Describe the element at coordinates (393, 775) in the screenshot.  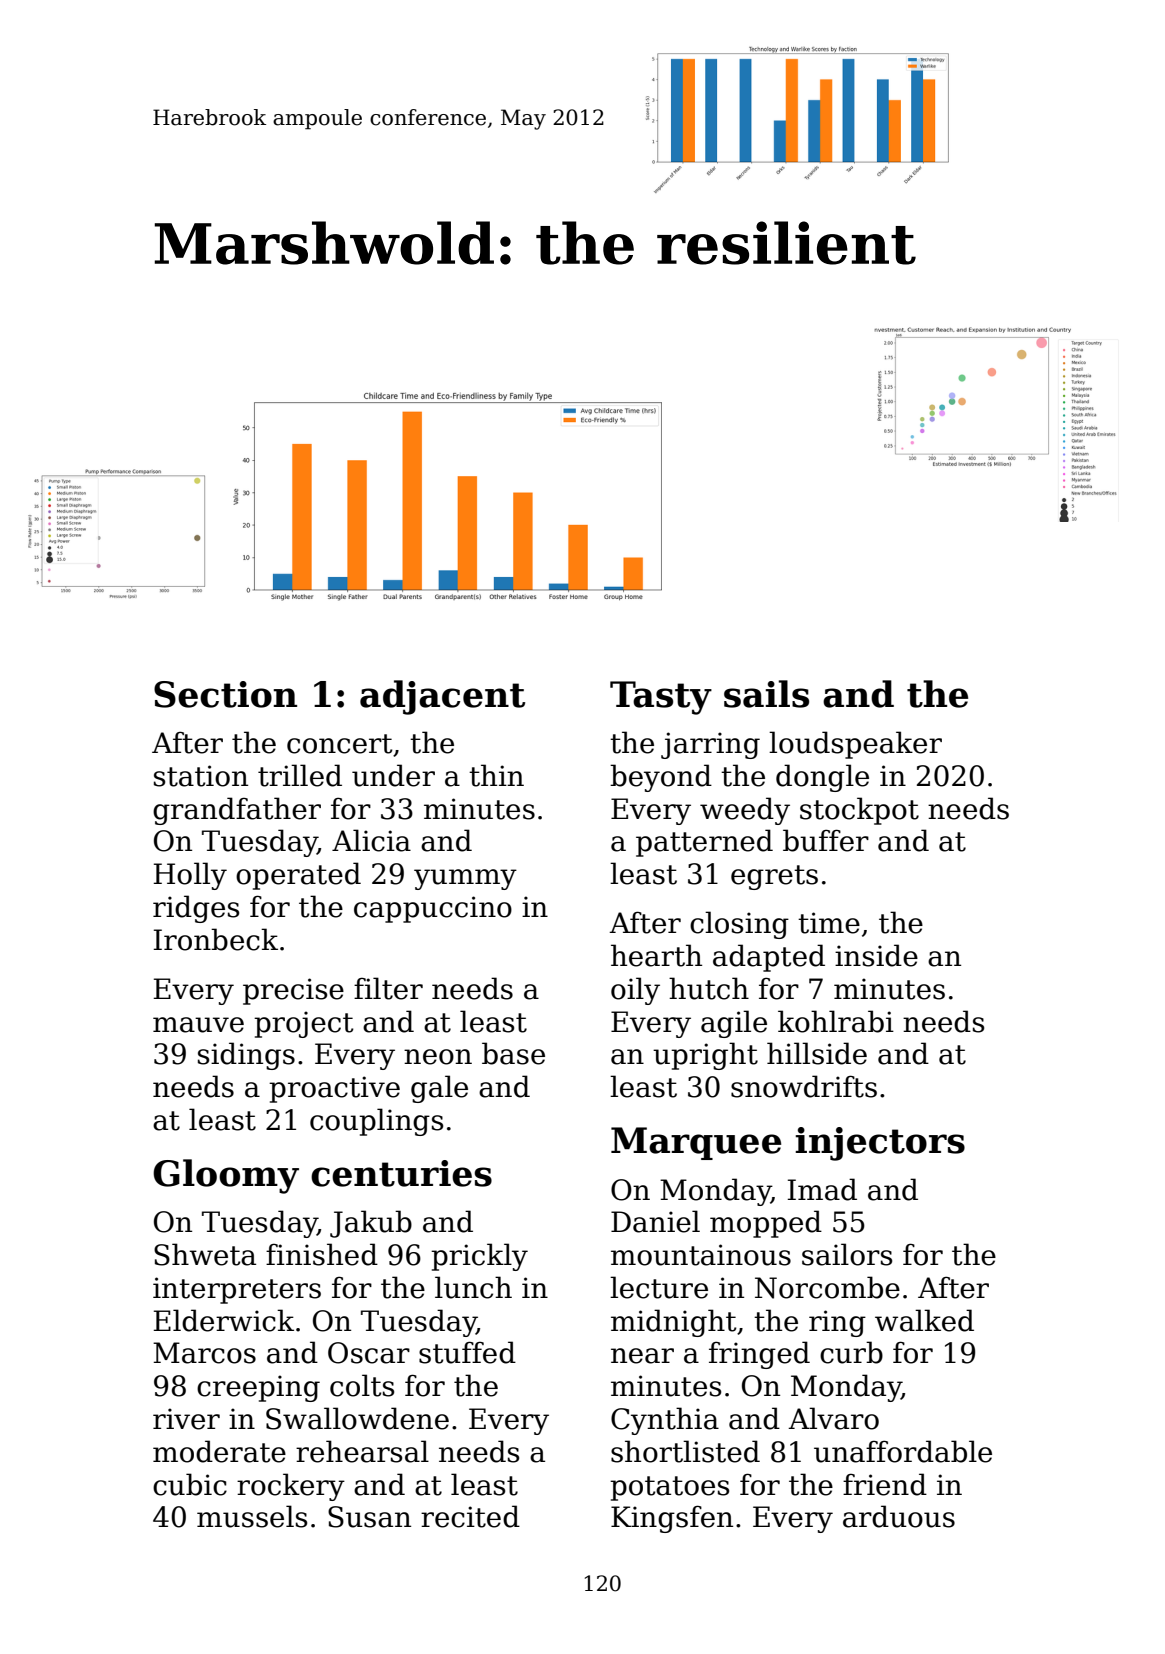
I see `under` at that location.
